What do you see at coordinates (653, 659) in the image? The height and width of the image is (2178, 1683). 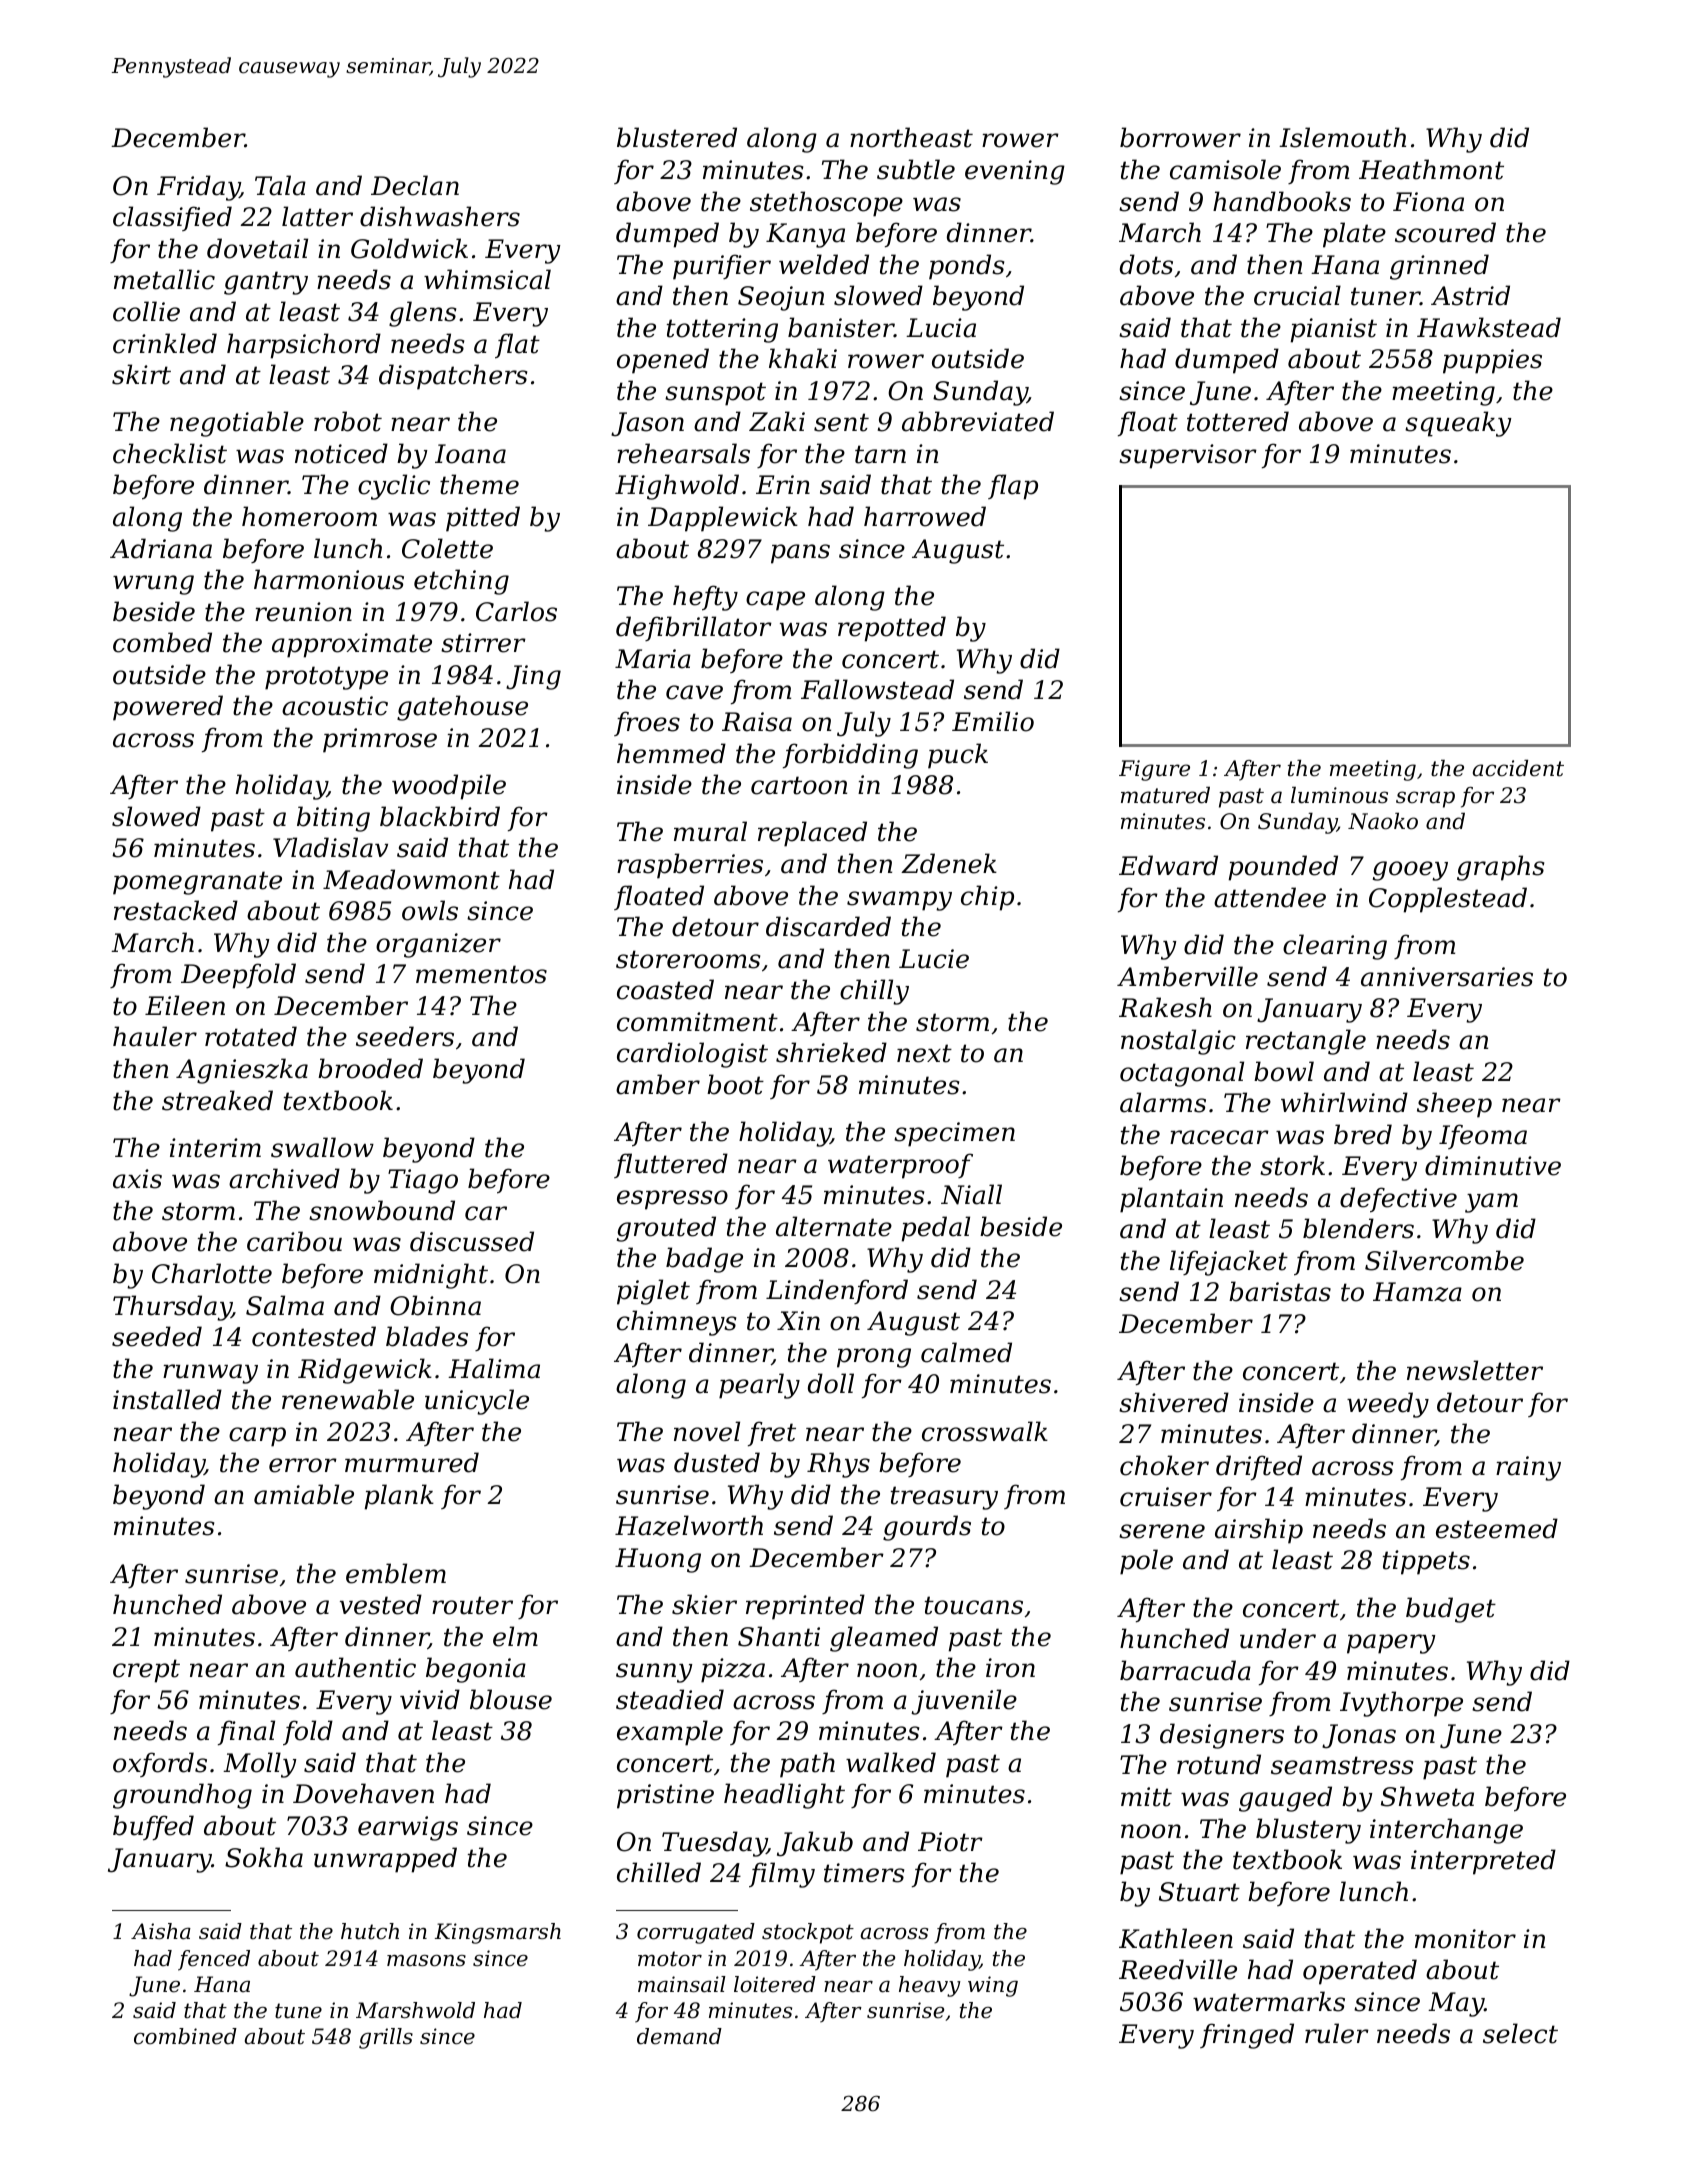 I see `Maria` at bounding box center [653, 659].
